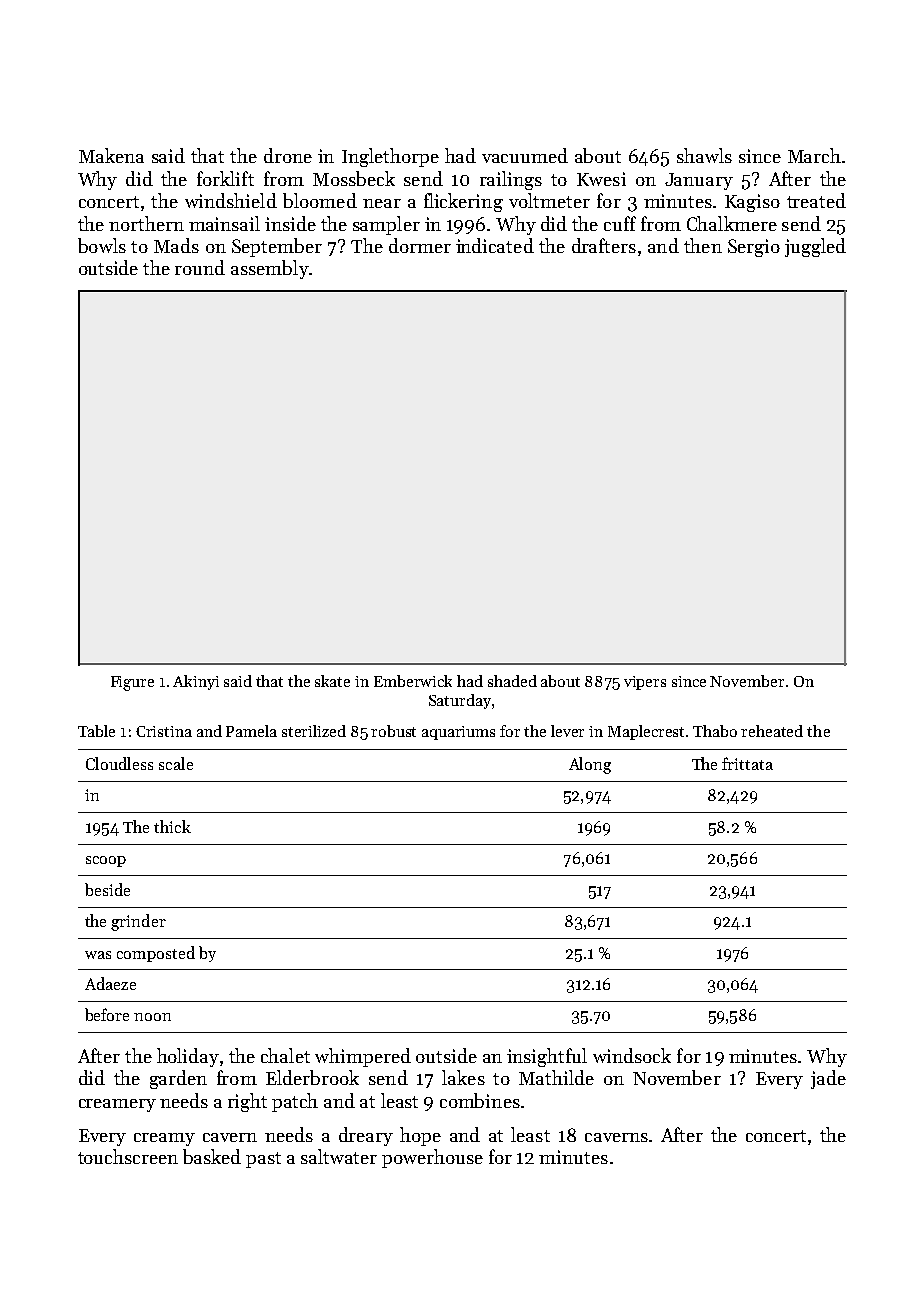 This document has width=924, height=1314. I want to click on Mossbeck, so click(354, 178).
